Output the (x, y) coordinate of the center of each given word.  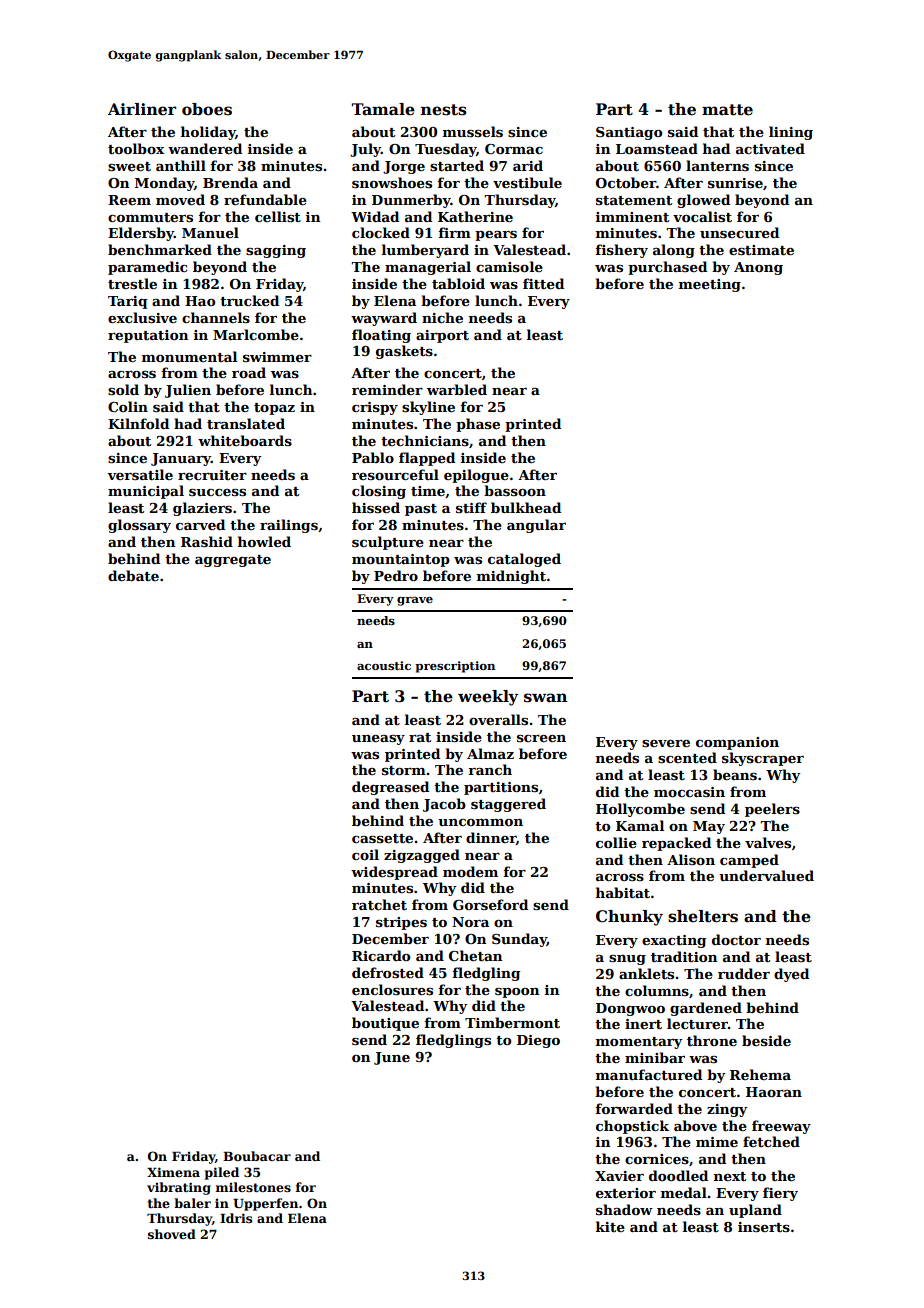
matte (727, 110)
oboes (207, 109)
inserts (764, 1227)
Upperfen (265, 1204)
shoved (172, 1234)
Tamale (383, 109)
